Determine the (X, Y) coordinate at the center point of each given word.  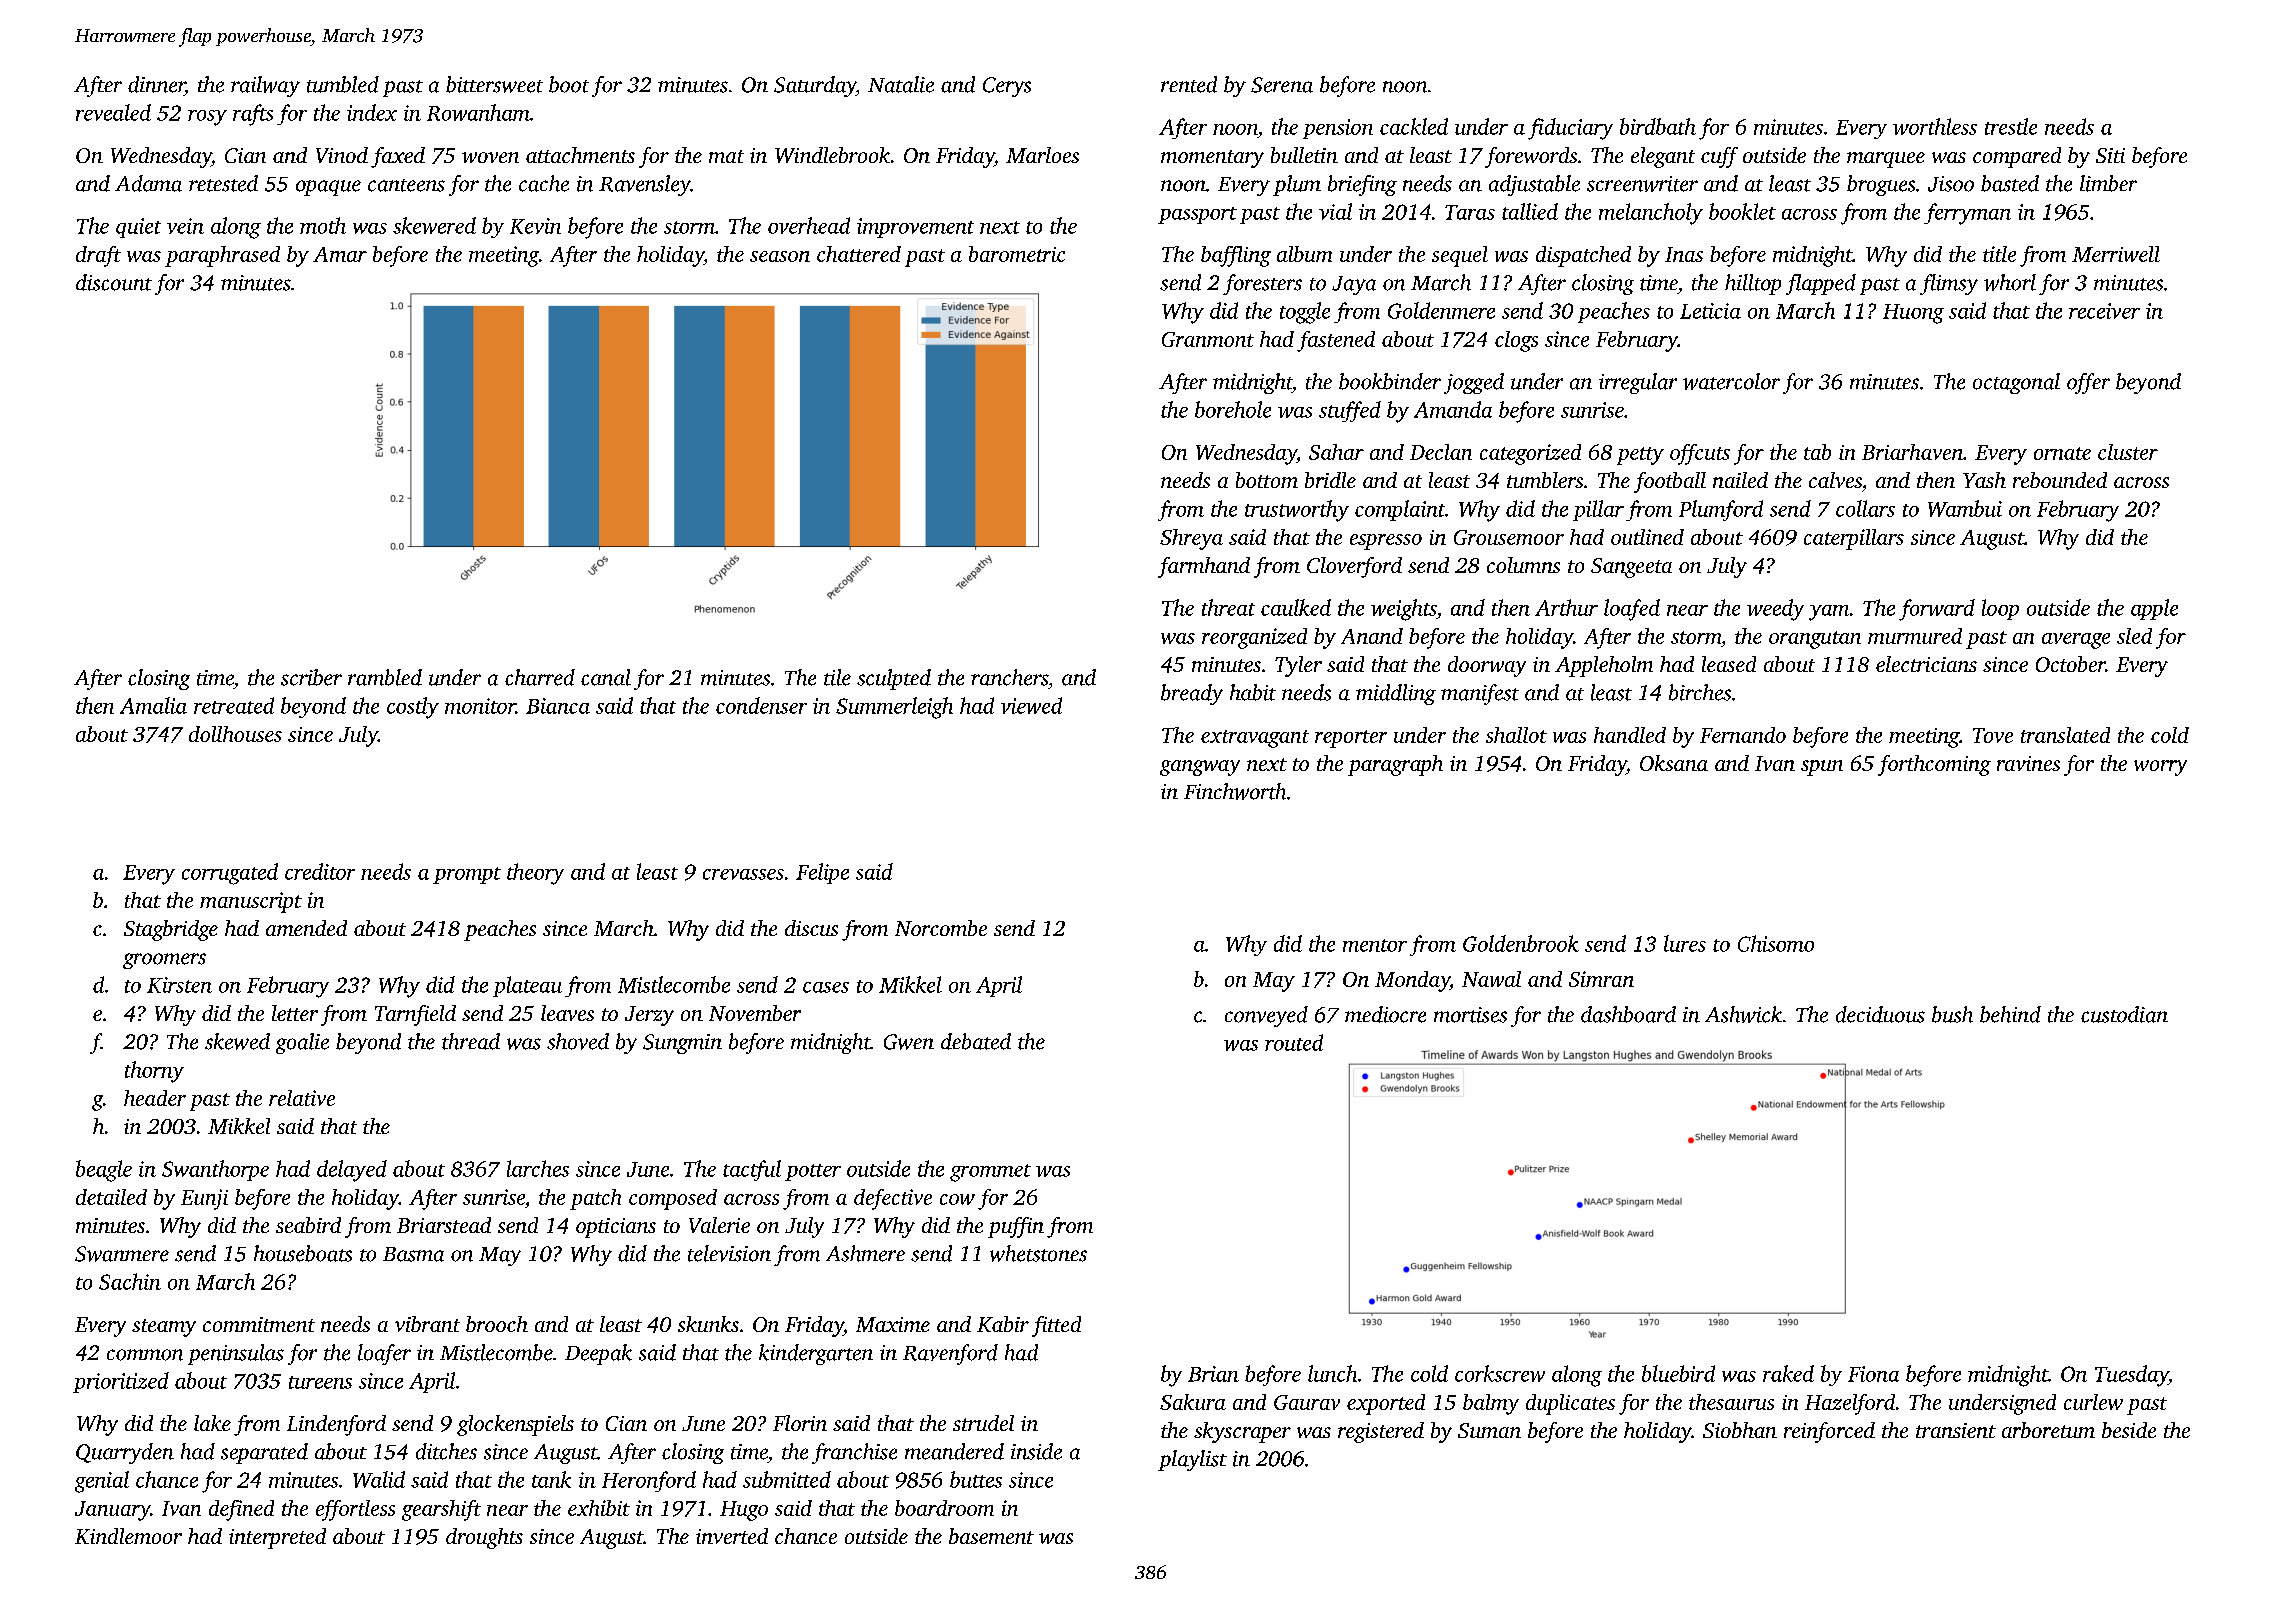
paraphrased (222, 256)
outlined (1647, 537)
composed (673, 1199)
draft (98, 256)
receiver (2104, 311)
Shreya (1191, 539)
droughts (484, 1538)
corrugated (230, 874)
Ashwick (1743, 1014)
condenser (761, 705)
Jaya (1354, 285)
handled (1630, 735)
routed (1294, 1042)
